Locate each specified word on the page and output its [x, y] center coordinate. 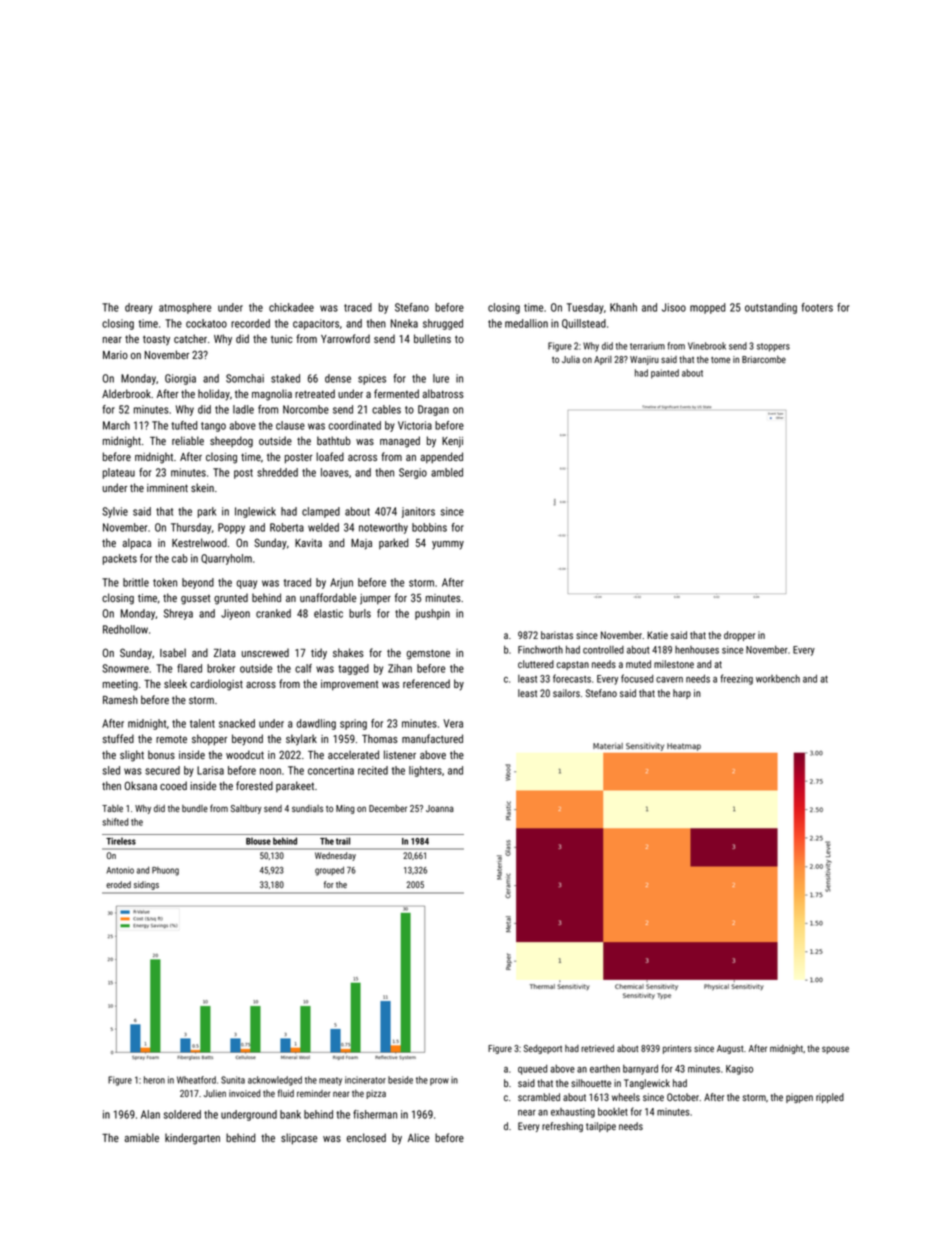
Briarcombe [764, 359]
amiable [141, 1137]
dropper [739, 636]
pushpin [432, 614]
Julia [571, 359]
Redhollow [125, 629]
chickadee [291, 307]
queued [532, 1070]
